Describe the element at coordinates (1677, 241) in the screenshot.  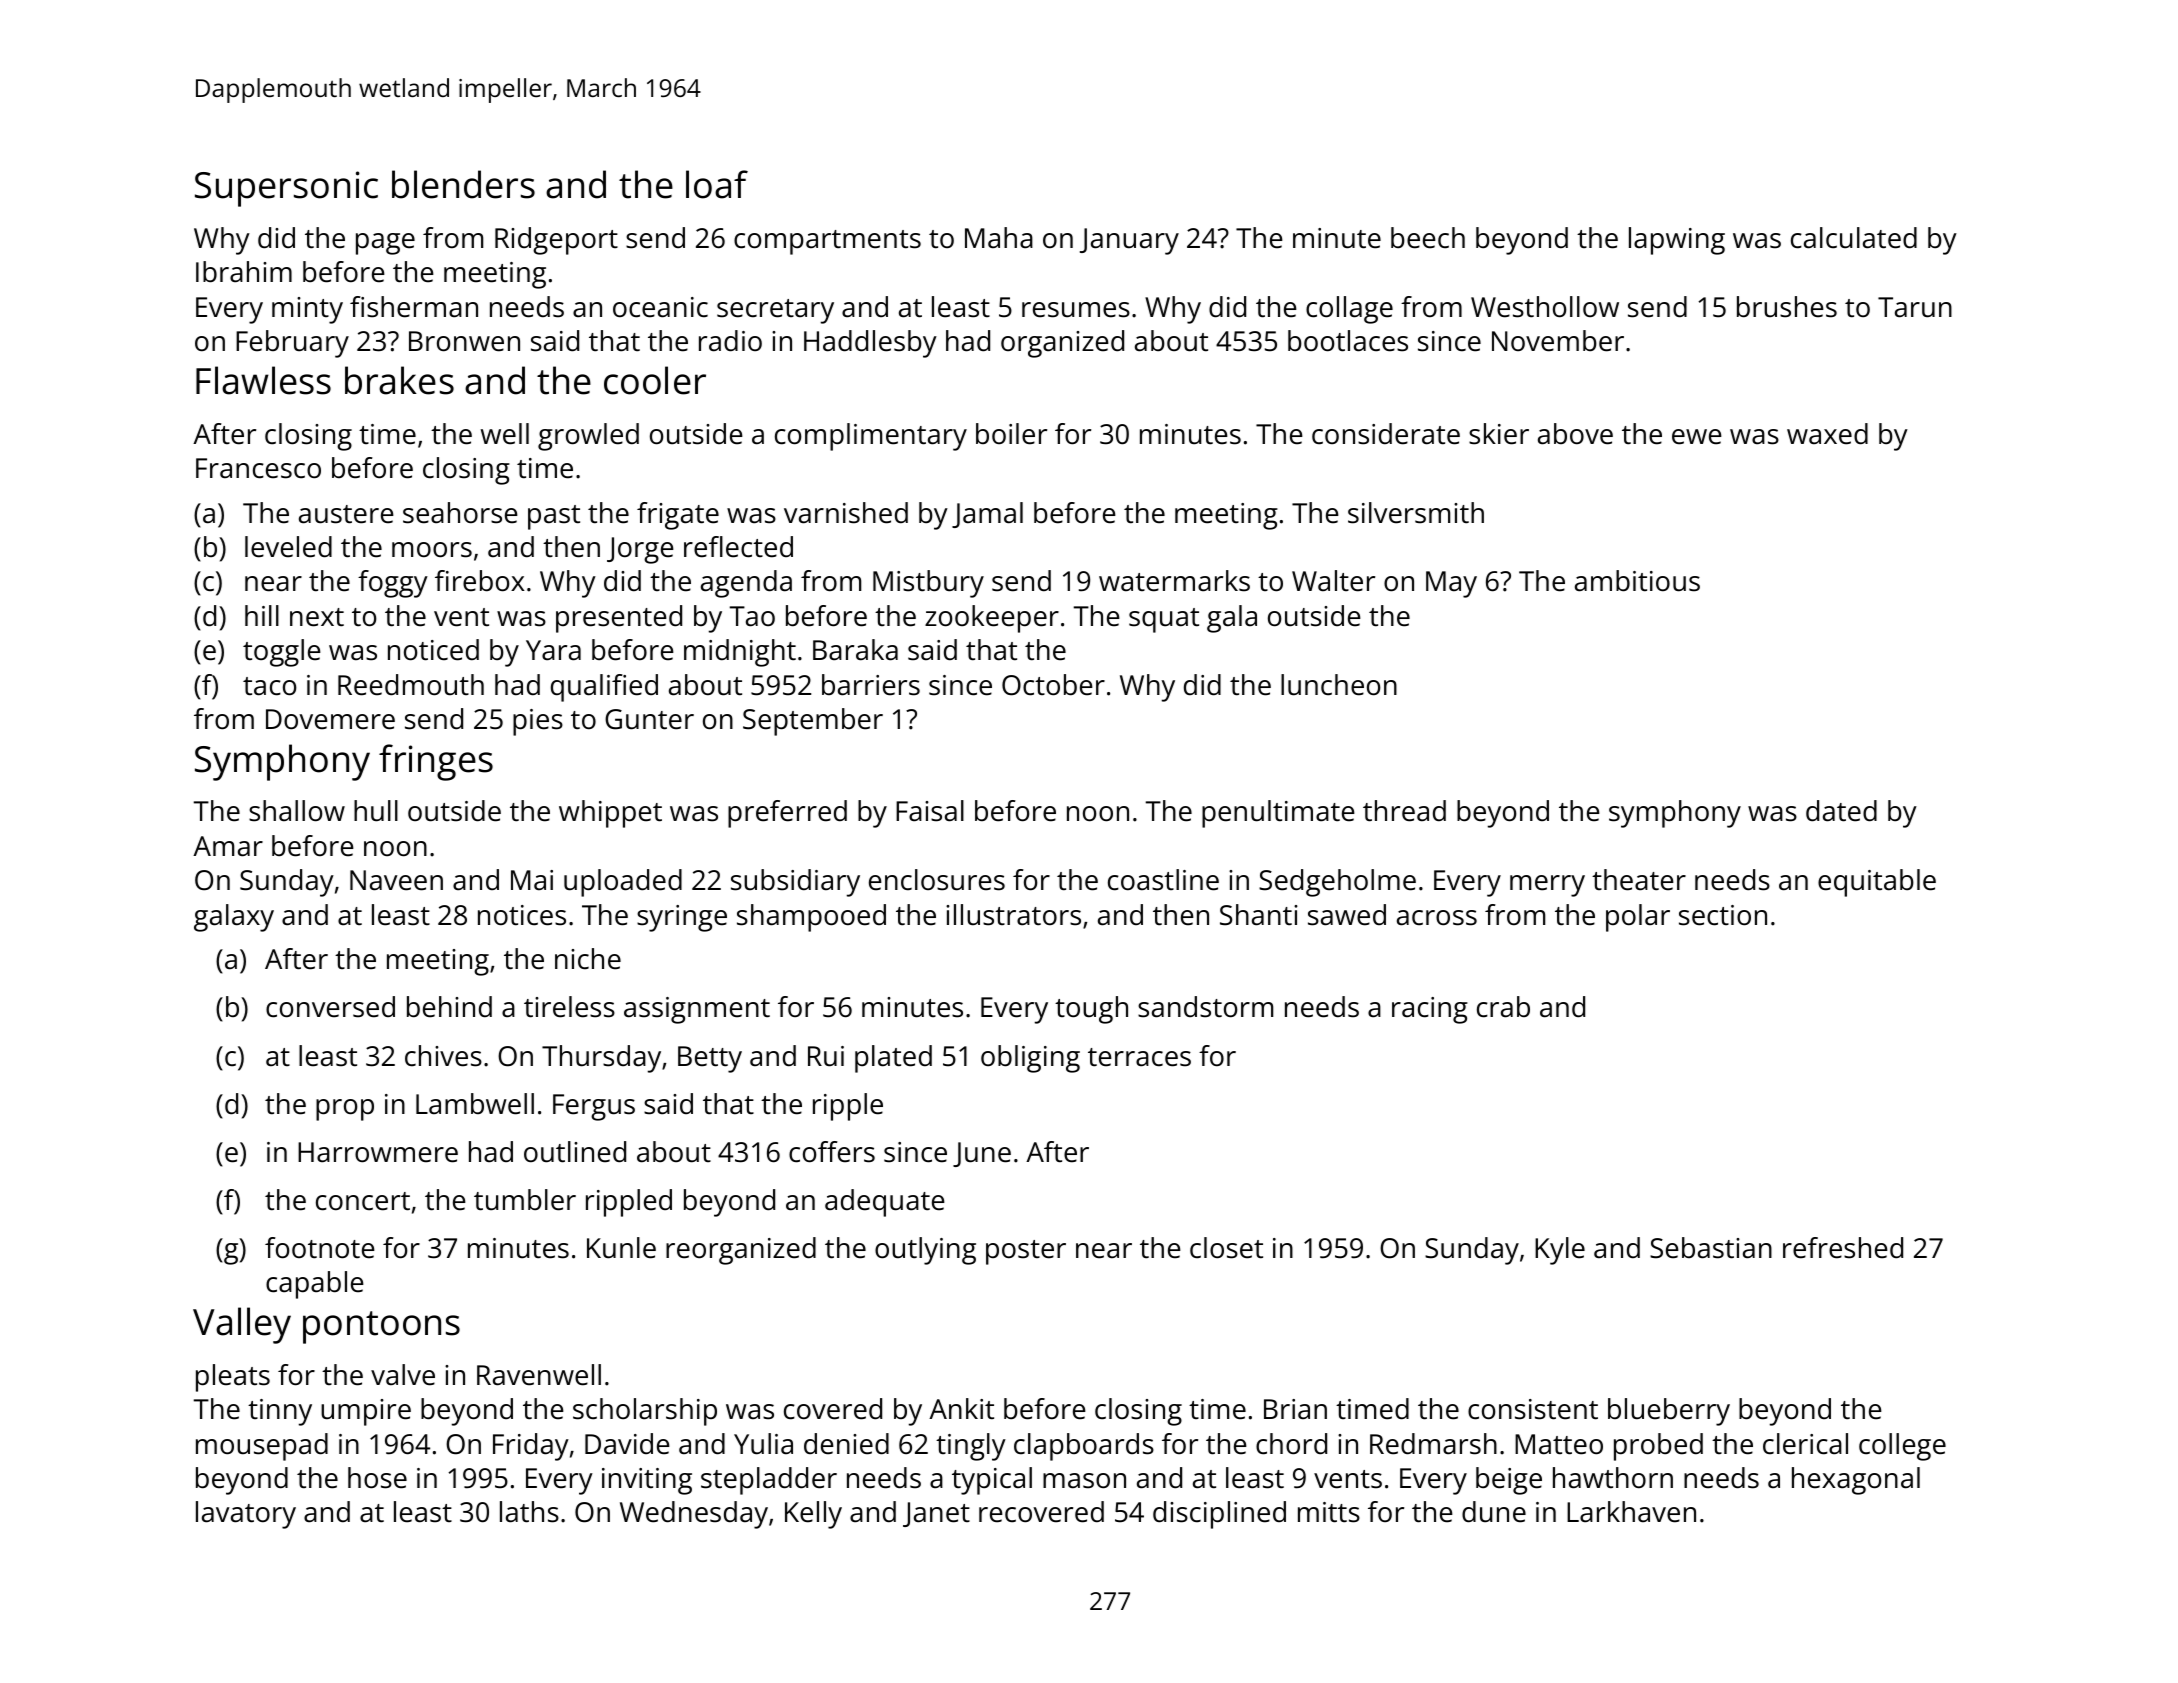
I see `lapwing` at that location.
